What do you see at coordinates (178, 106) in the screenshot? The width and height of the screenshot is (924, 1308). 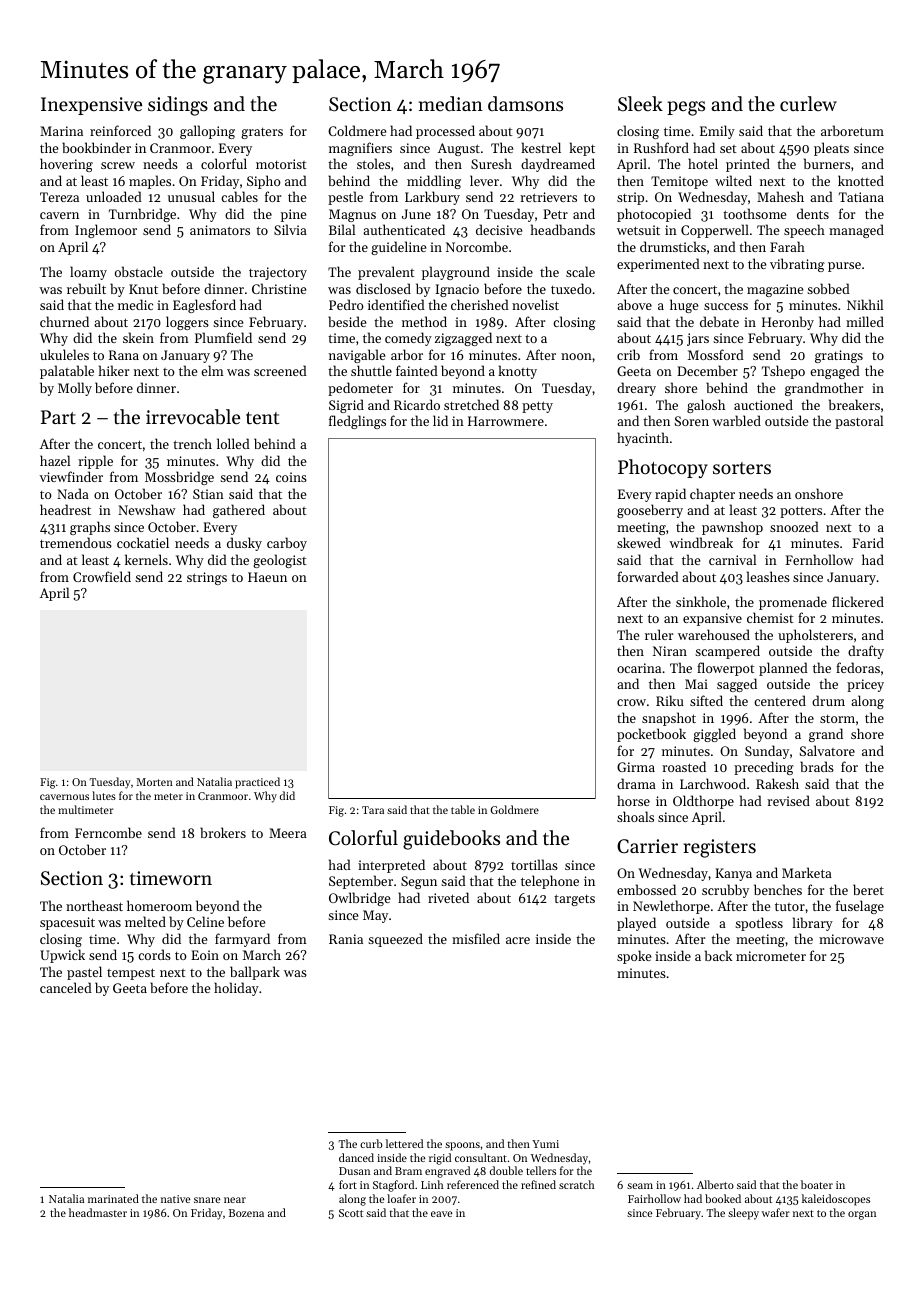 I see `sidings` at bounding box center [178, 106].
